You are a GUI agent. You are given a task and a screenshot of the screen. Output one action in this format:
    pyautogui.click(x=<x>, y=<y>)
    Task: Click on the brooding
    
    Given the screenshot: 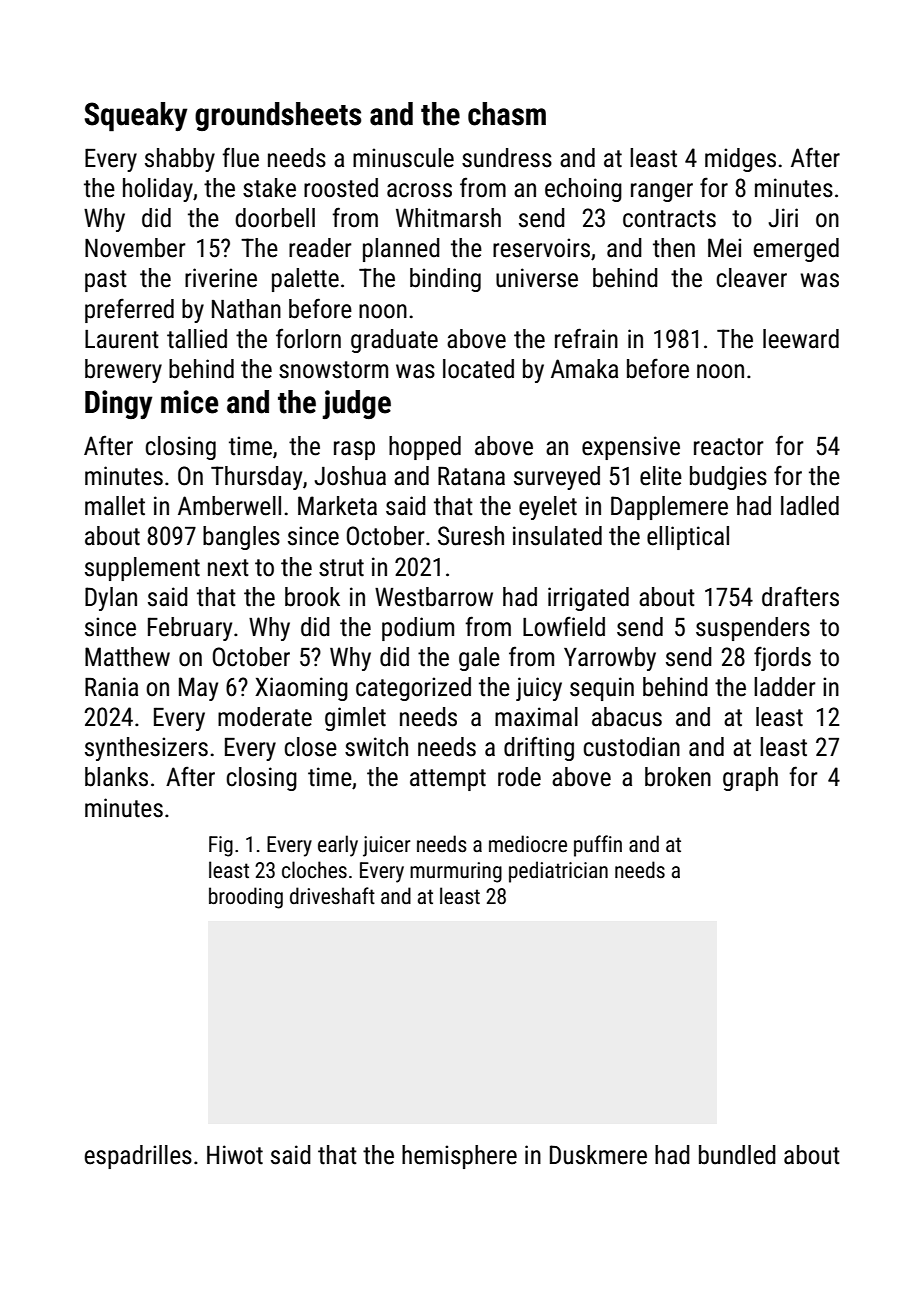 What is the action you would take?
    pyautogui.click(x=246, y=898)
